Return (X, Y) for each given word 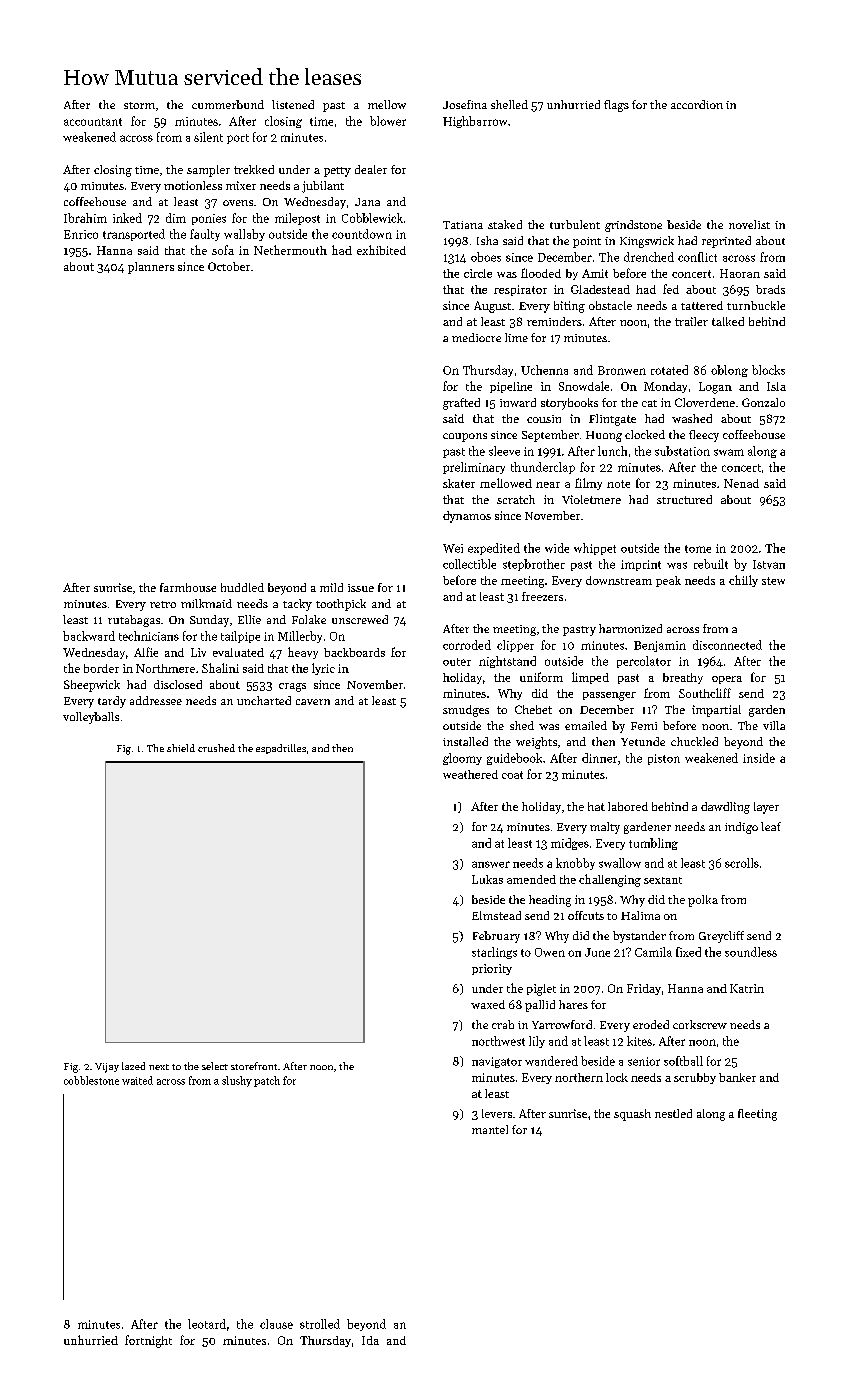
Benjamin (660, 646)
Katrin (747, 988)
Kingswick (647, 242)
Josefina (465, 104)
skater (459, 483)
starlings (494, 953)
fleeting (757, 1115)
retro (163, 604)
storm (139, 105)
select (215, 1066)
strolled (320, 1324)
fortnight (148, 1341)
